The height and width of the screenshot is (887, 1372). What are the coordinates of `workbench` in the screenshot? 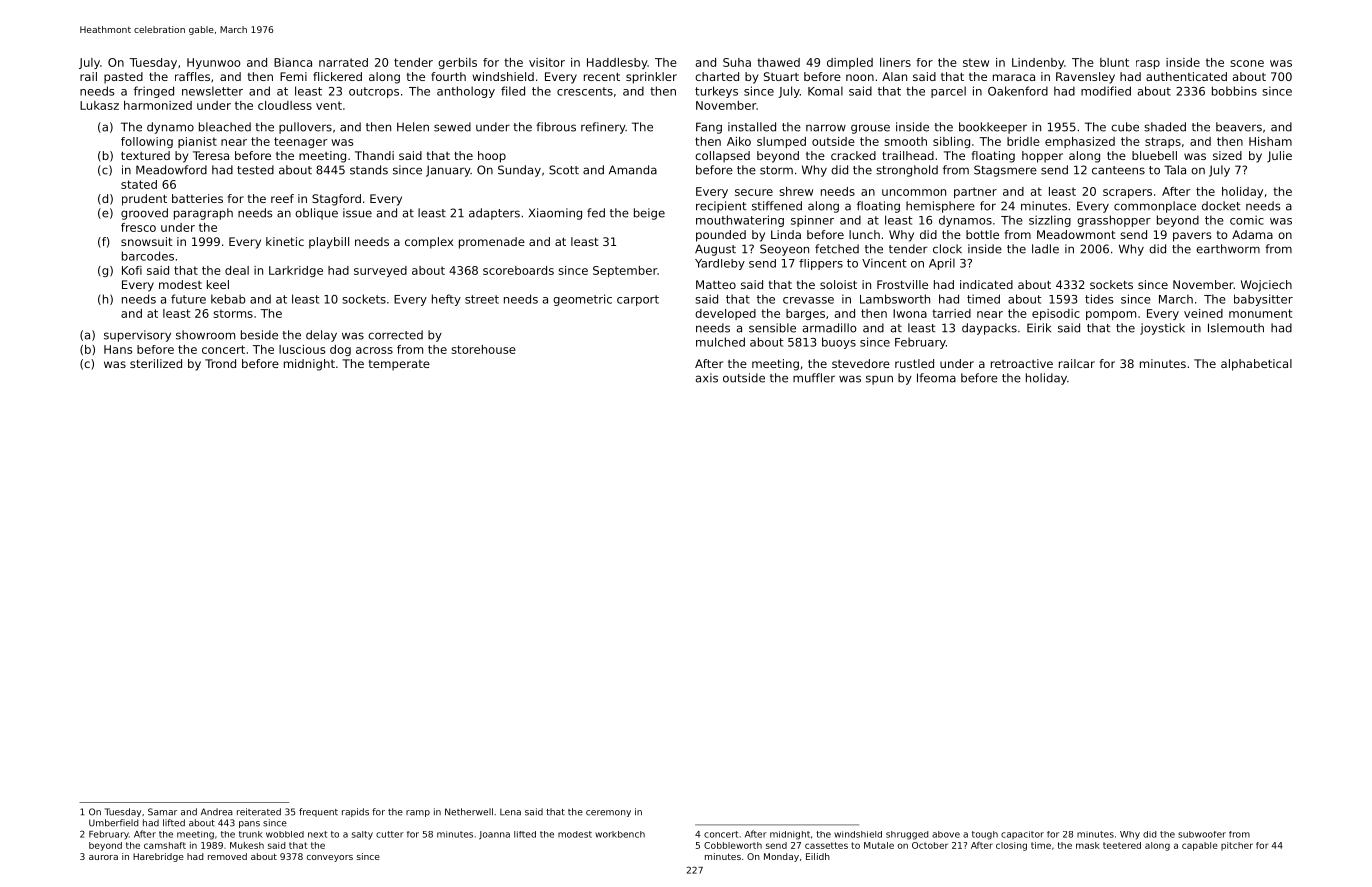 It's located at (620, 834).
